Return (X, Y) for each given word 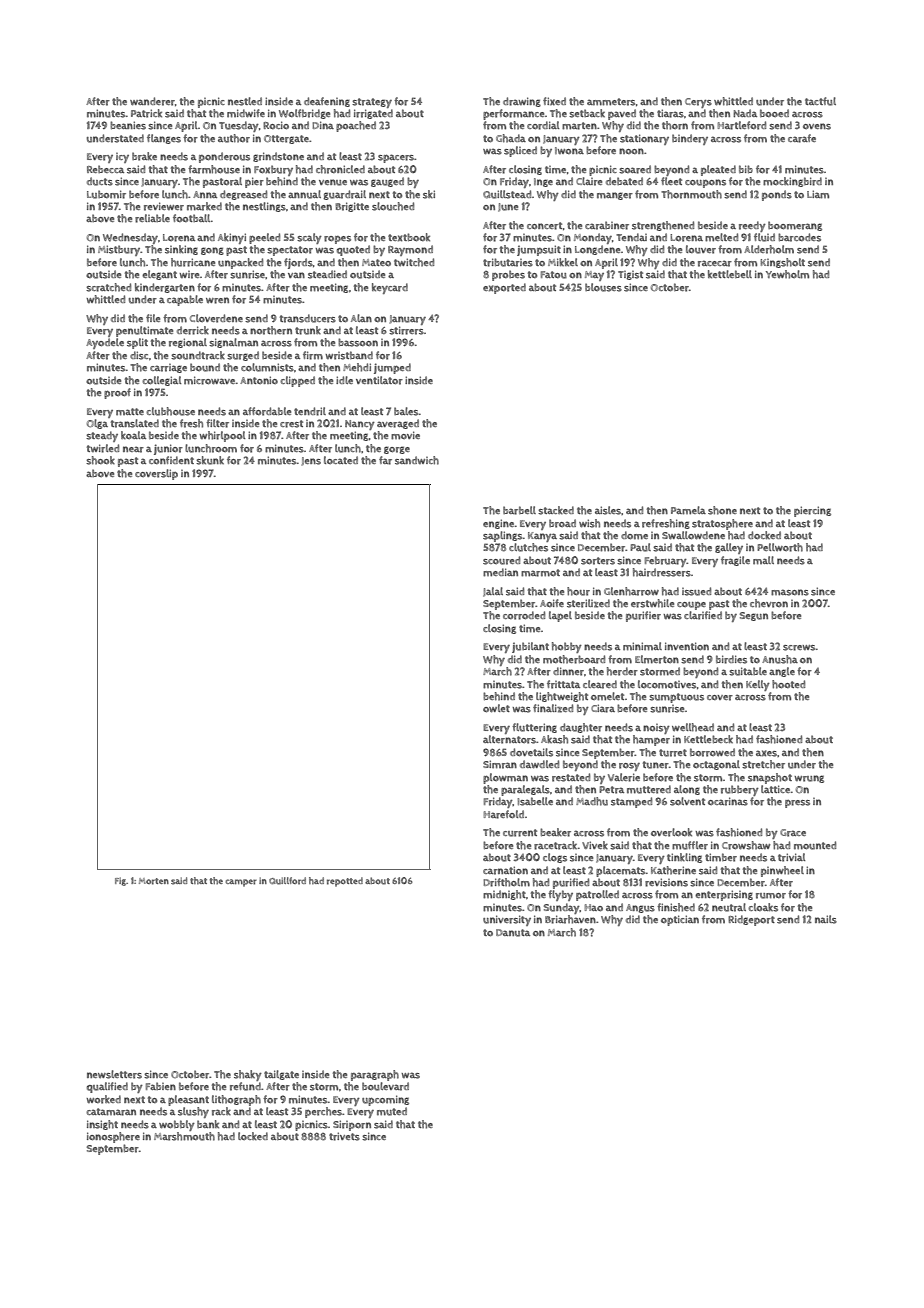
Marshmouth (184, 1136)
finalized (553, 708)
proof (117, 393)
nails (826, 919)
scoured (501, 560)
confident (171, 460)
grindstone (278, 157)
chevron (769, 603)
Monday (593, 238)
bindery (690, 139)
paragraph (375, 1075)
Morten (154, 881)
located (341, 460)
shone (722, 510)
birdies (731, 659)
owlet (496, 708)
